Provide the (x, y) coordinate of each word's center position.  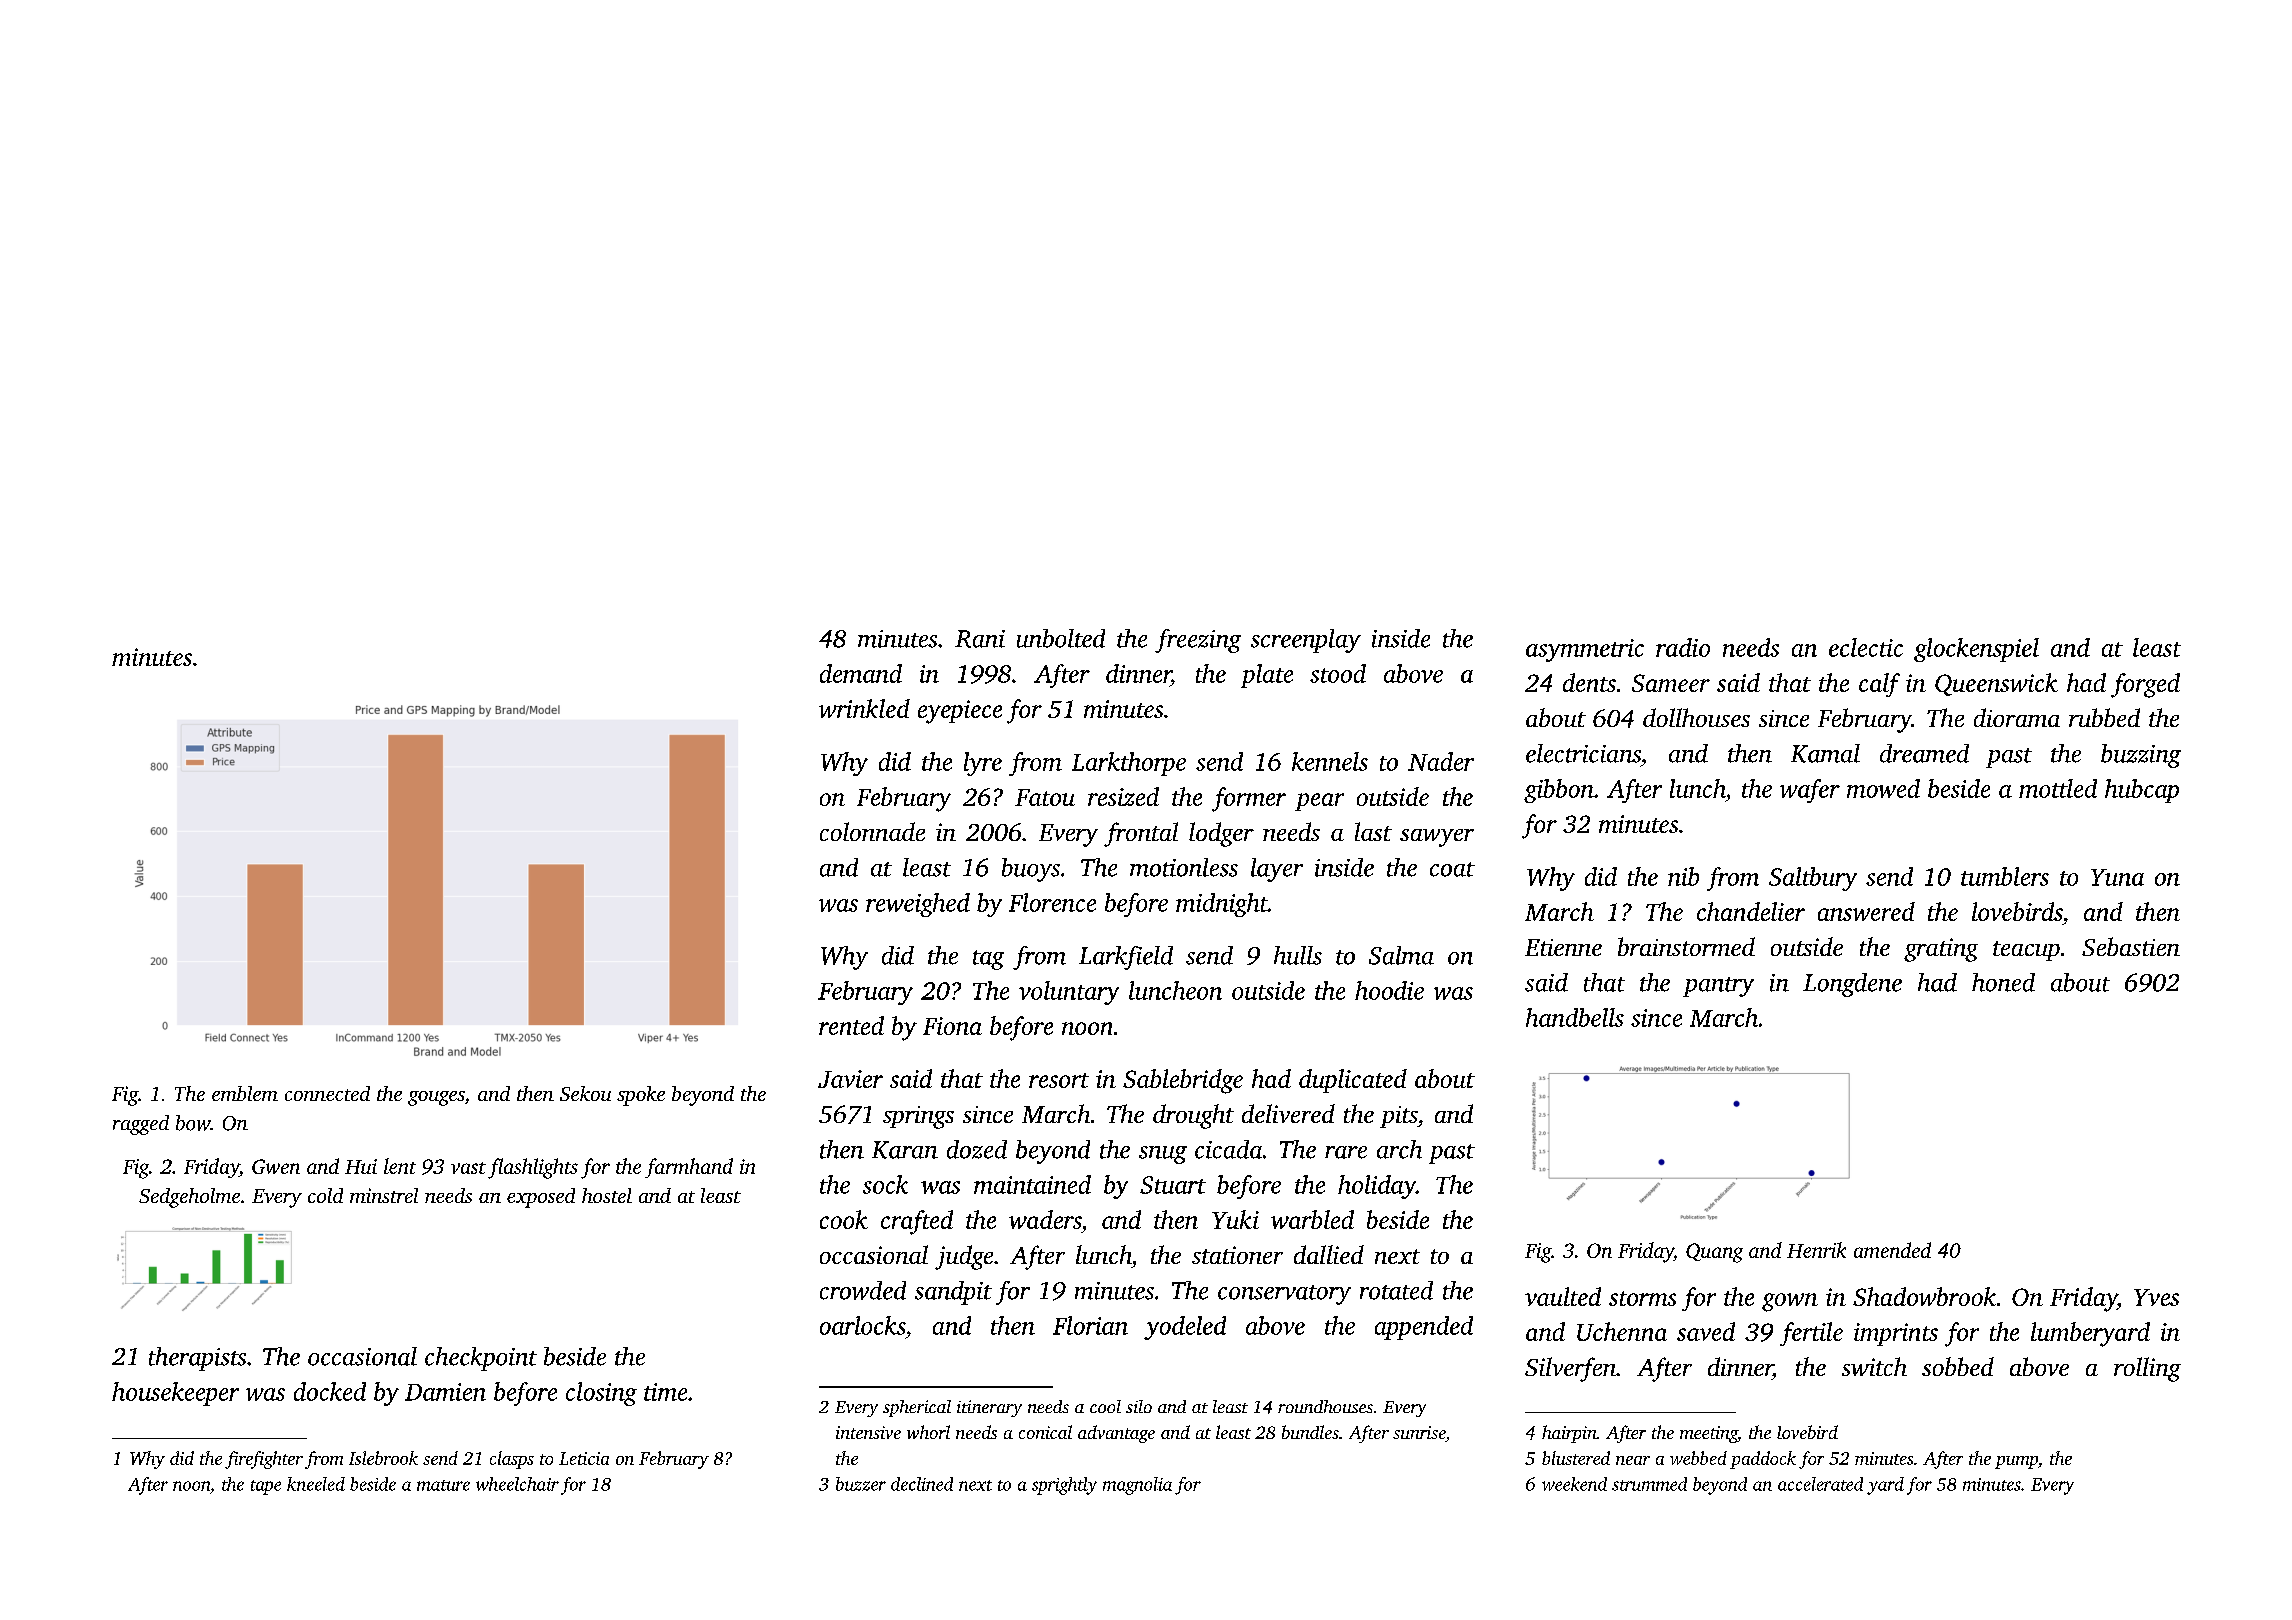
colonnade (872, 831)
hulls (1298, 955)
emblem (245, 1093)
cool (1105, 1406)
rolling (2147, 1369)
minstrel (384, 1195)
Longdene (1852, 985)
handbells (1575, 1017)
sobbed (1958, 1366)
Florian (1090, 1325)
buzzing (2141, 756)
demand (861, 673)
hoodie (1389, 990)
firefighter (264, 1460)
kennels (1330, 761)
